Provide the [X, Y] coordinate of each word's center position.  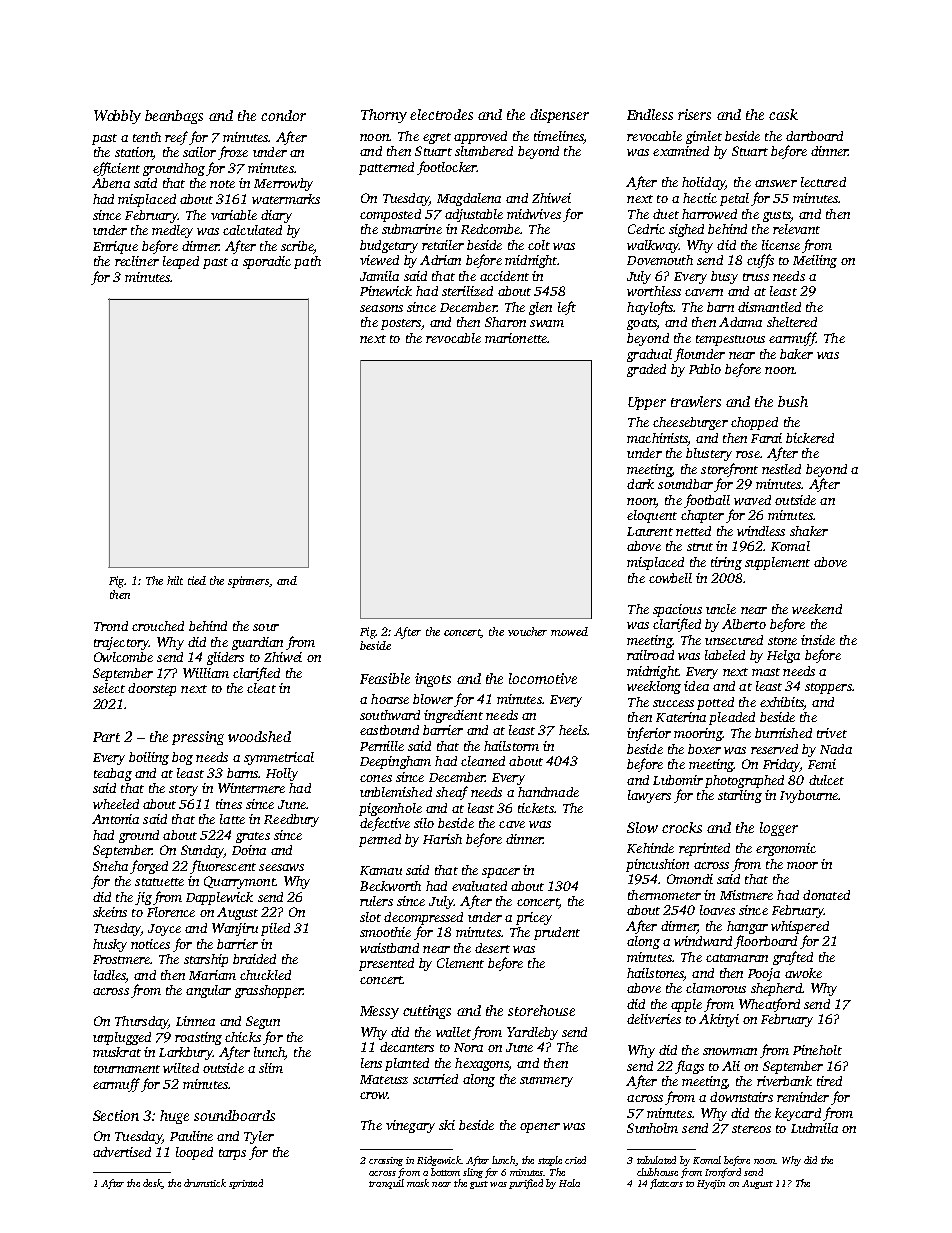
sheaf [452, 793]
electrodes [441, 114]
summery [546, 1082]
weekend [817, 609]
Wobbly [117, 117]
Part [106, 737]
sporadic [267, 262]
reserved [774, 749]
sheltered [792, 322]
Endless [650, 114]
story [183, 790]
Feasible [385, 678]
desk [152, 1184]
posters [401, 324]
